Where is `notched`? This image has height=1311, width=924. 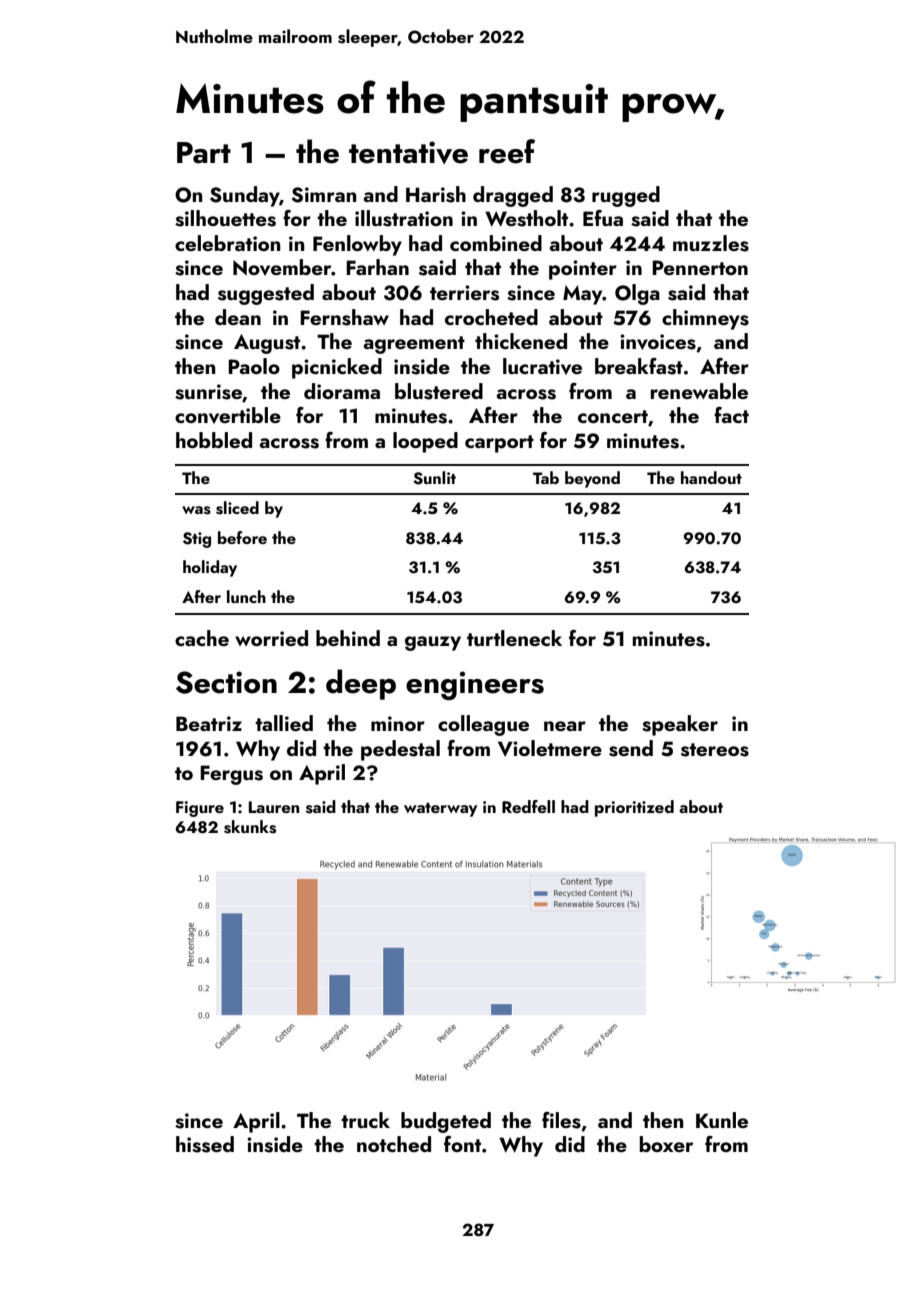
notched is located at coordinates (394, 1144).
